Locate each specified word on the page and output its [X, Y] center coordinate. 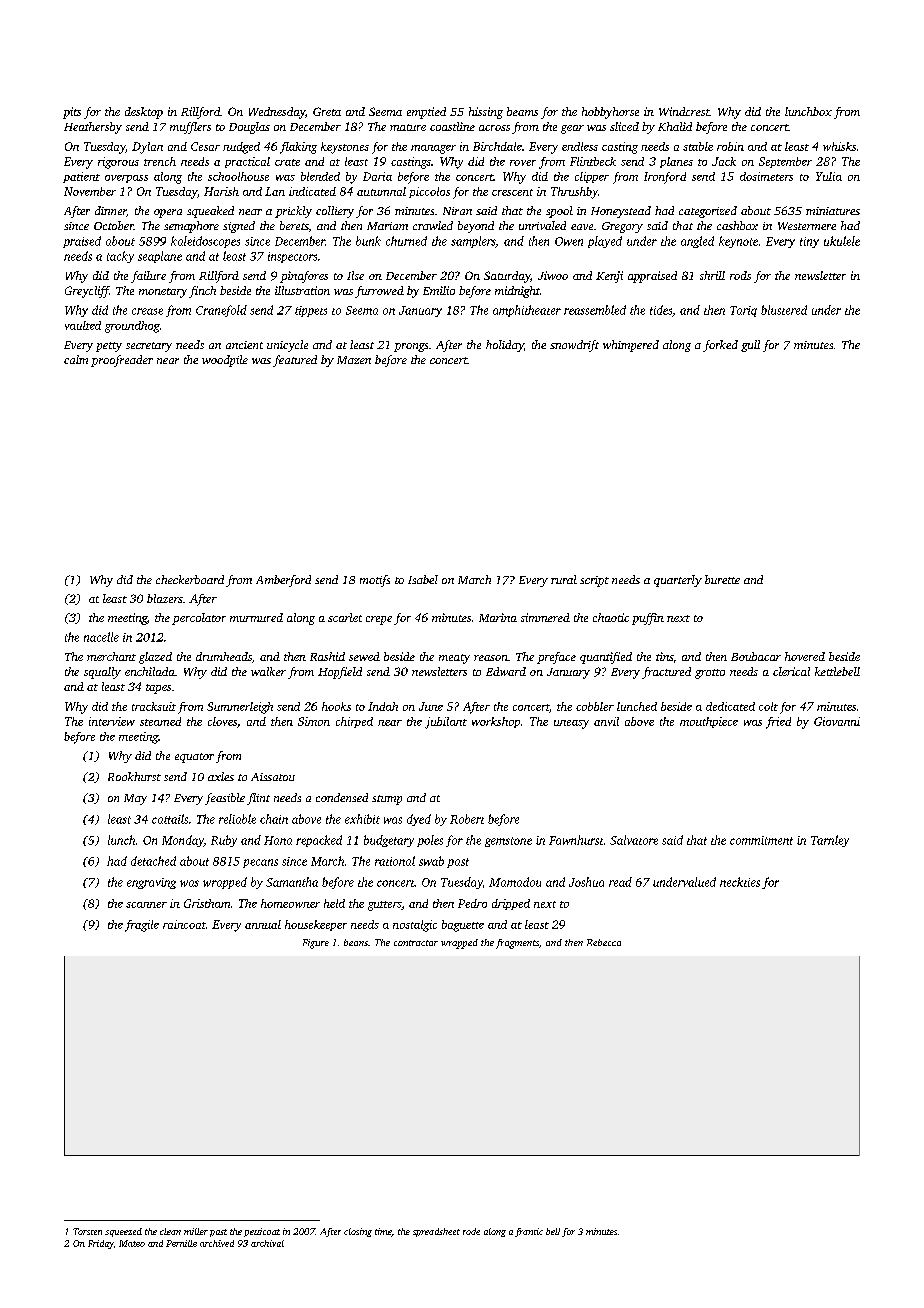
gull [750, 346]
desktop [144, 113]
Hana [278, 840]
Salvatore [634, 840]
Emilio [439, 290]
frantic [529, 1232]
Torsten [87, 1231]
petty [109, 347]
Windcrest [684, 111]
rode [471, 1231]
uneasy [571, 724]
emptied [426, 113]
